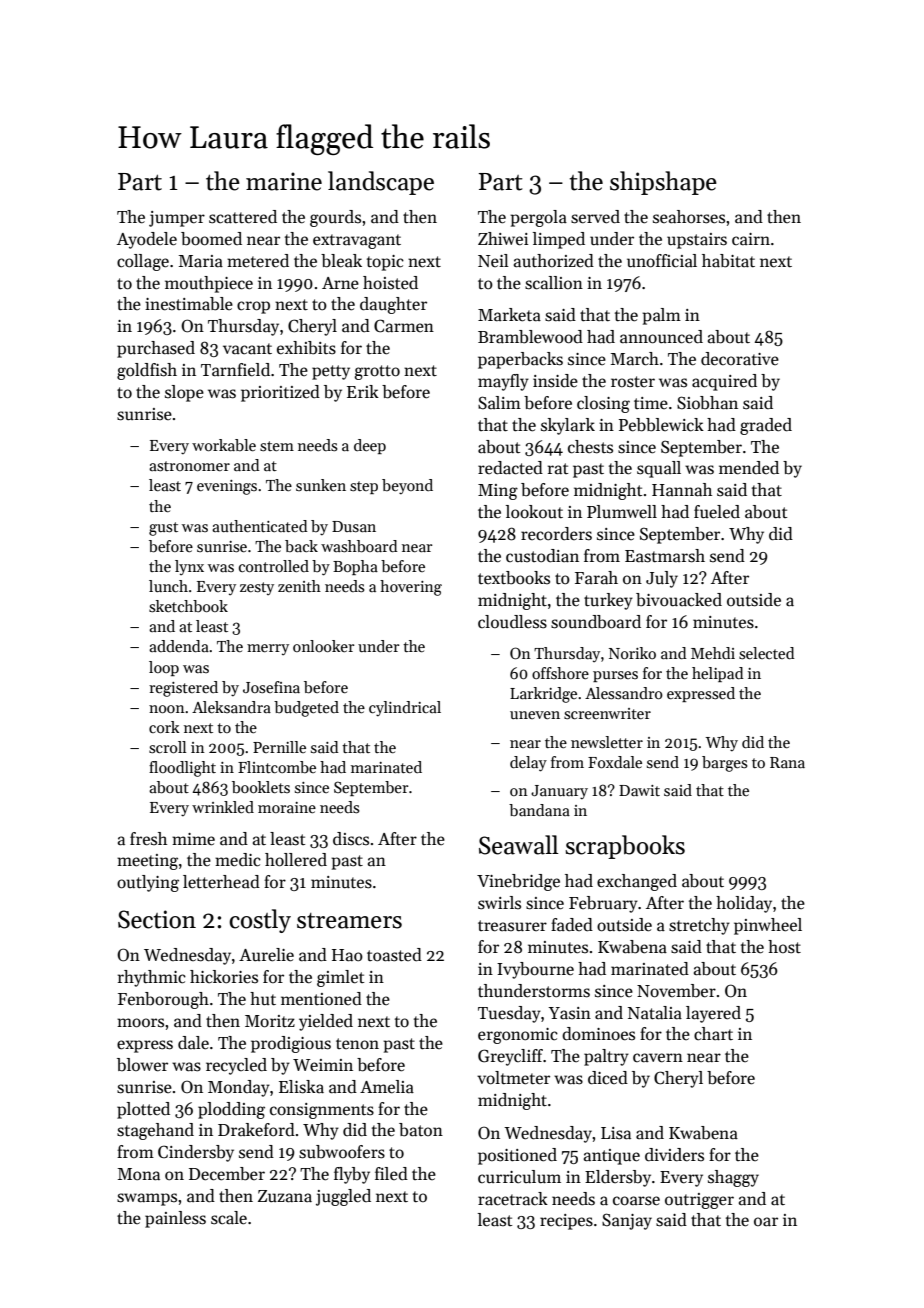 The height and width of the screenshot is (1308, 924). Describe the element at coordinates (258, 261) in the screenshot. I see `metered` at that location.
